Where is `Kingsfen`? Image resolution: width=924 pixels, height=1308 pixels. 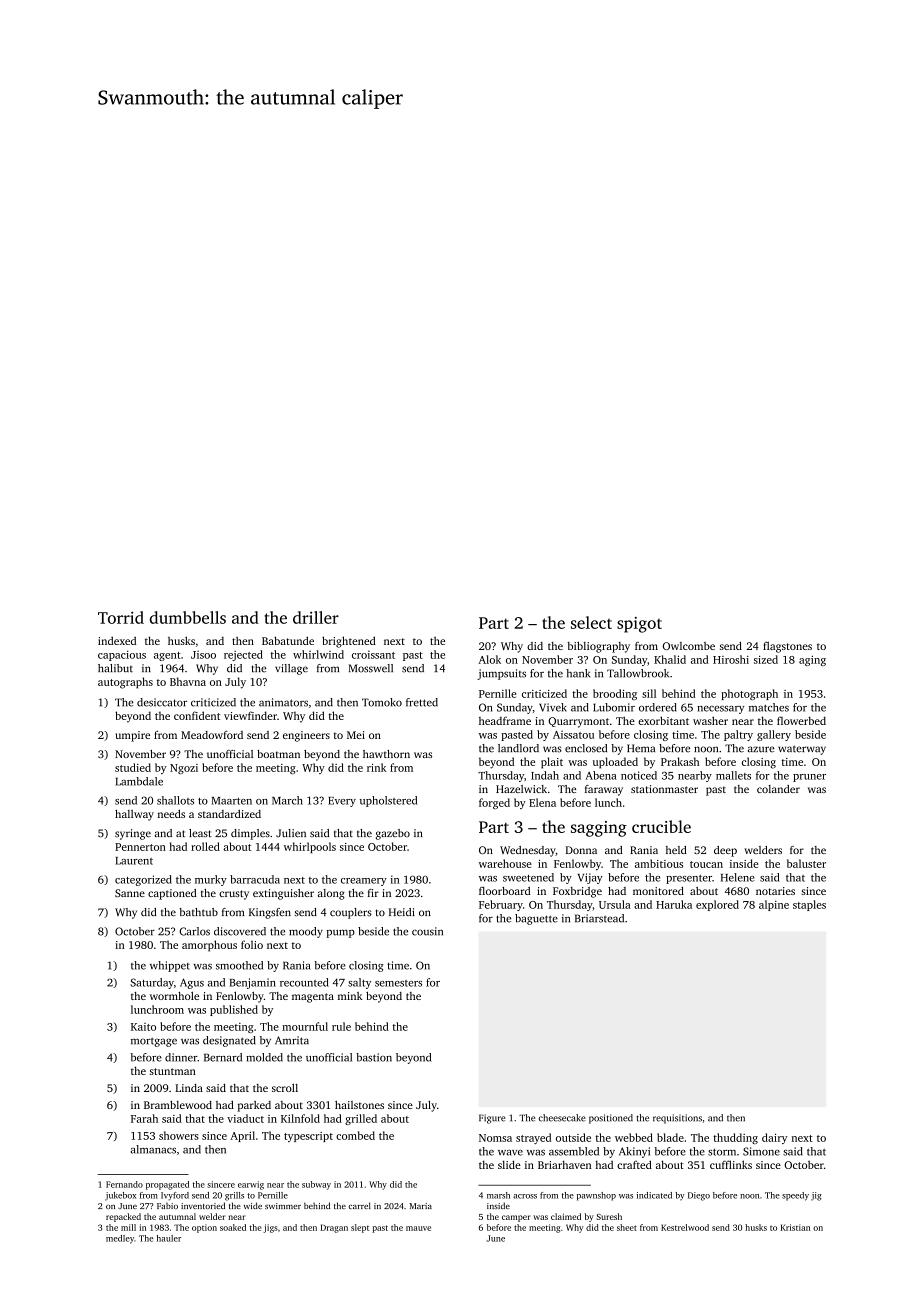 Kingsfen is located at coordinates (270, 913).
